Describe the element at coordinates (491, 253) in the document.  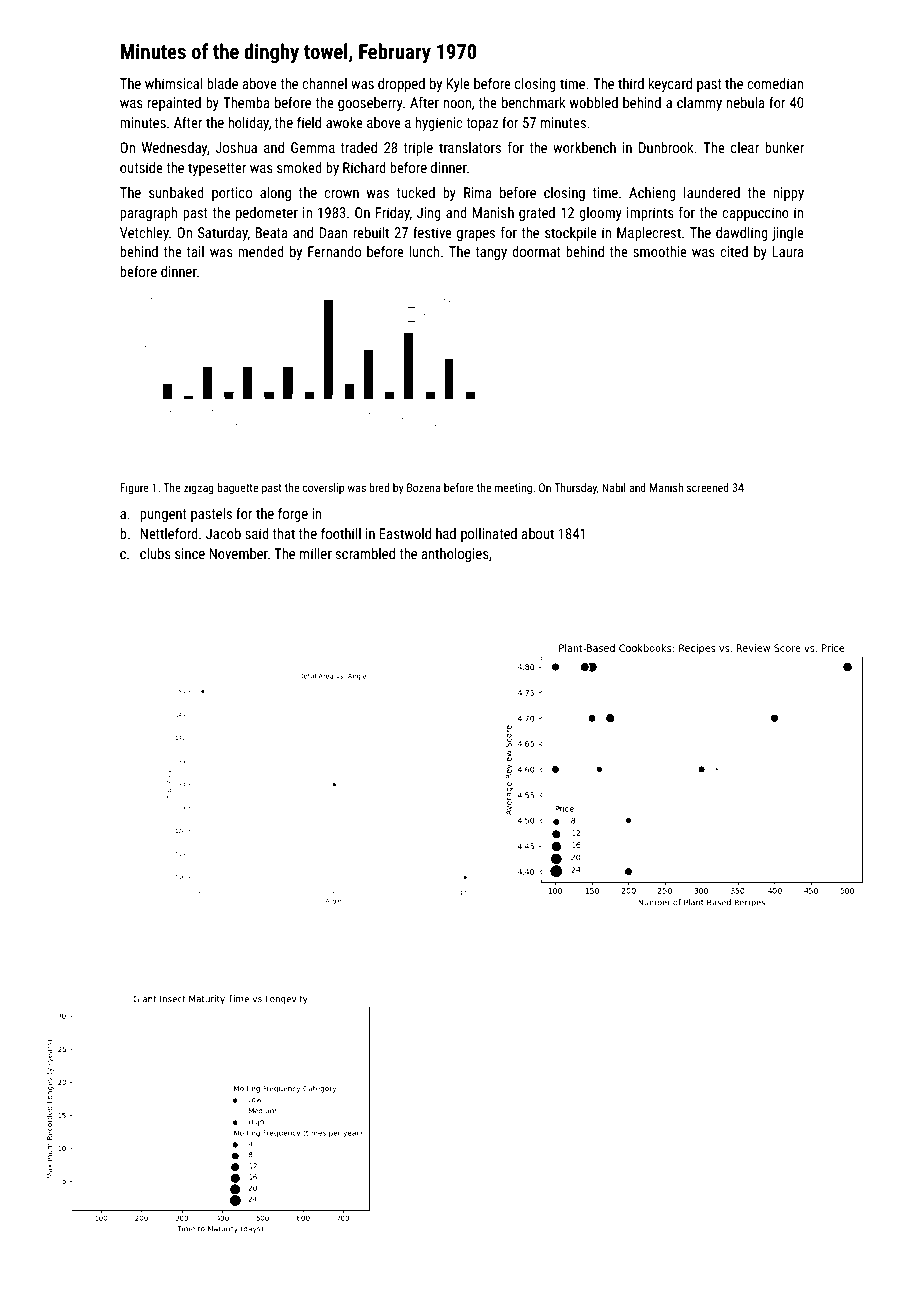
I see `tangy` at that location.
